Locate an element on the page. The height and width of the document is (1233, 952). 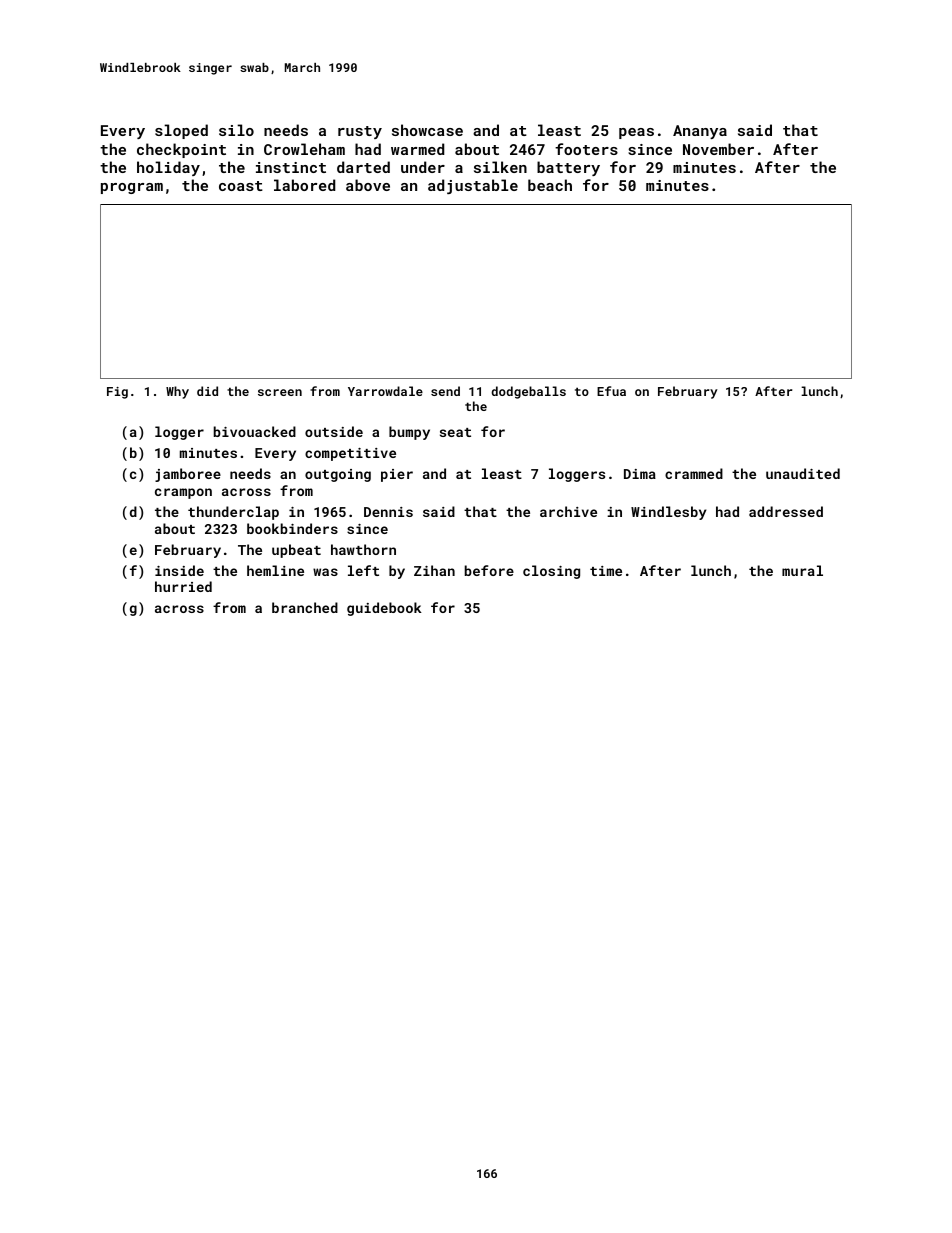
guidebook is located at coordinates (384, 609).
